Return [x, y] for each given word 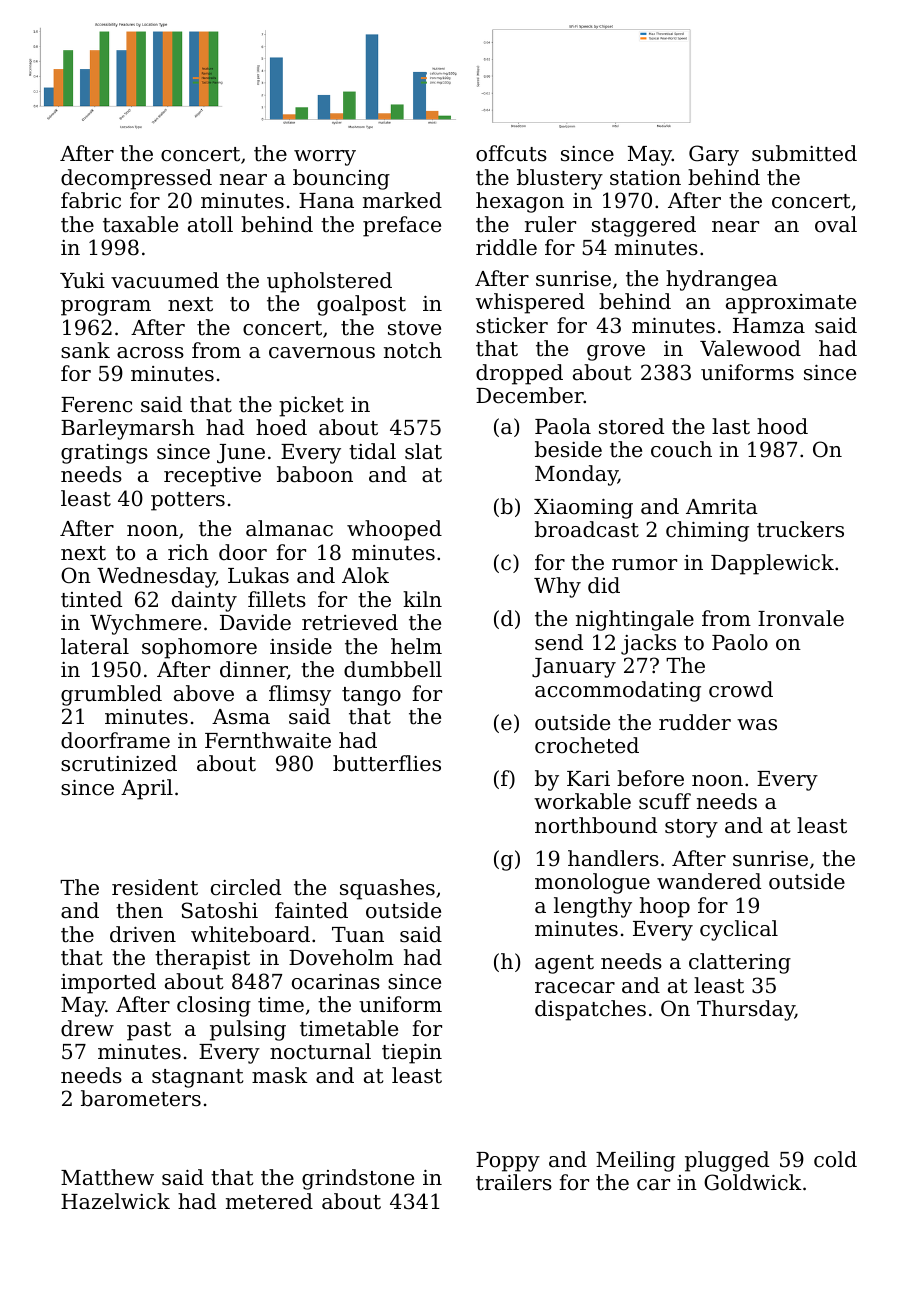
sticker [512, 325]
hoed [281, 427]
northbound [596, 825]
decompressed [136, 179]
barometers [141, 1098]
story [691, 828]
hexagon [520, 202]
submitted [804, 153]
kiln [422, 599]
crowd [741, 689]
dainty [204, 601]
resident [155, 887]
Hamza [769, 326]
